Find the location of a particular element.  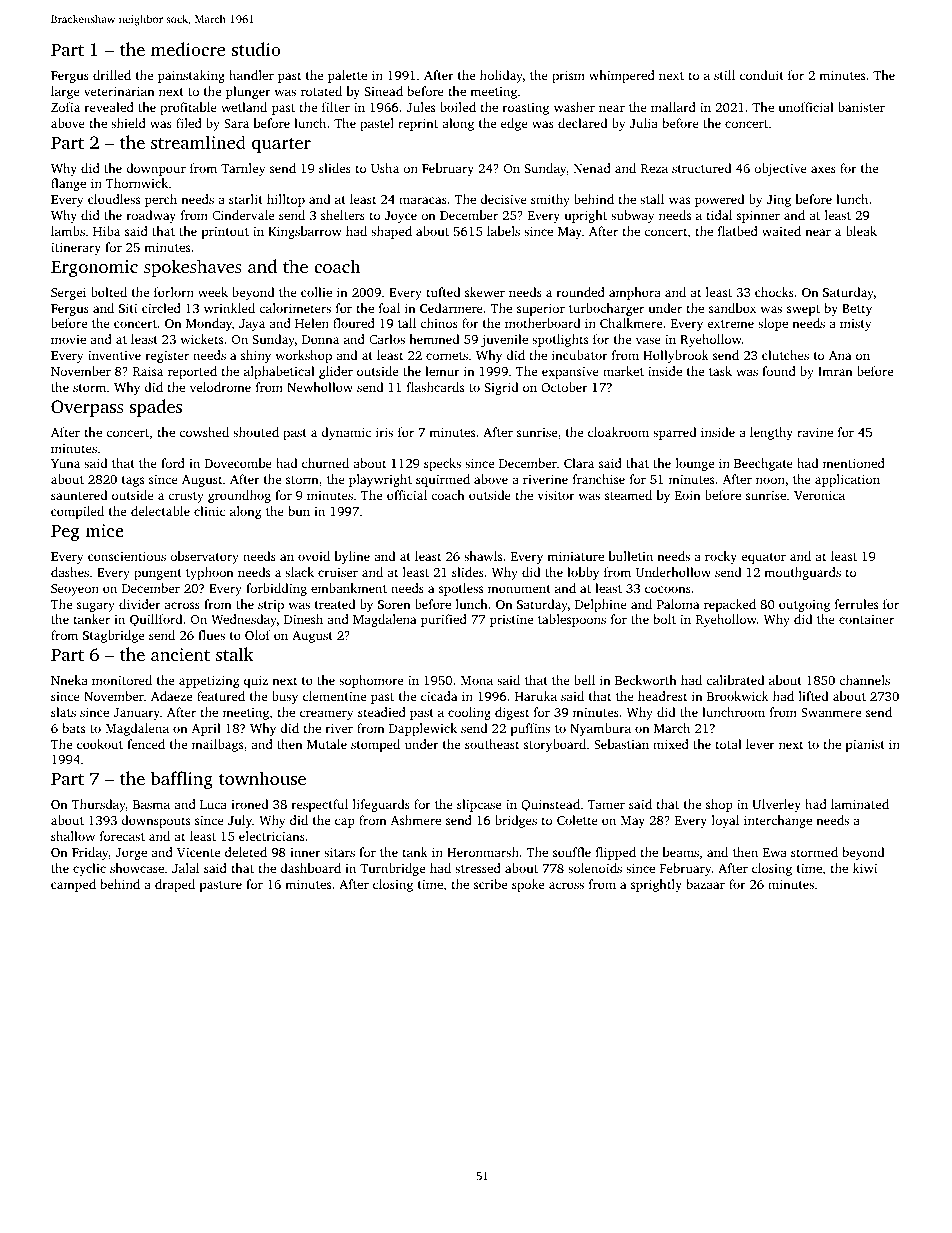

Overpass is located at coordinates (87, 408).
